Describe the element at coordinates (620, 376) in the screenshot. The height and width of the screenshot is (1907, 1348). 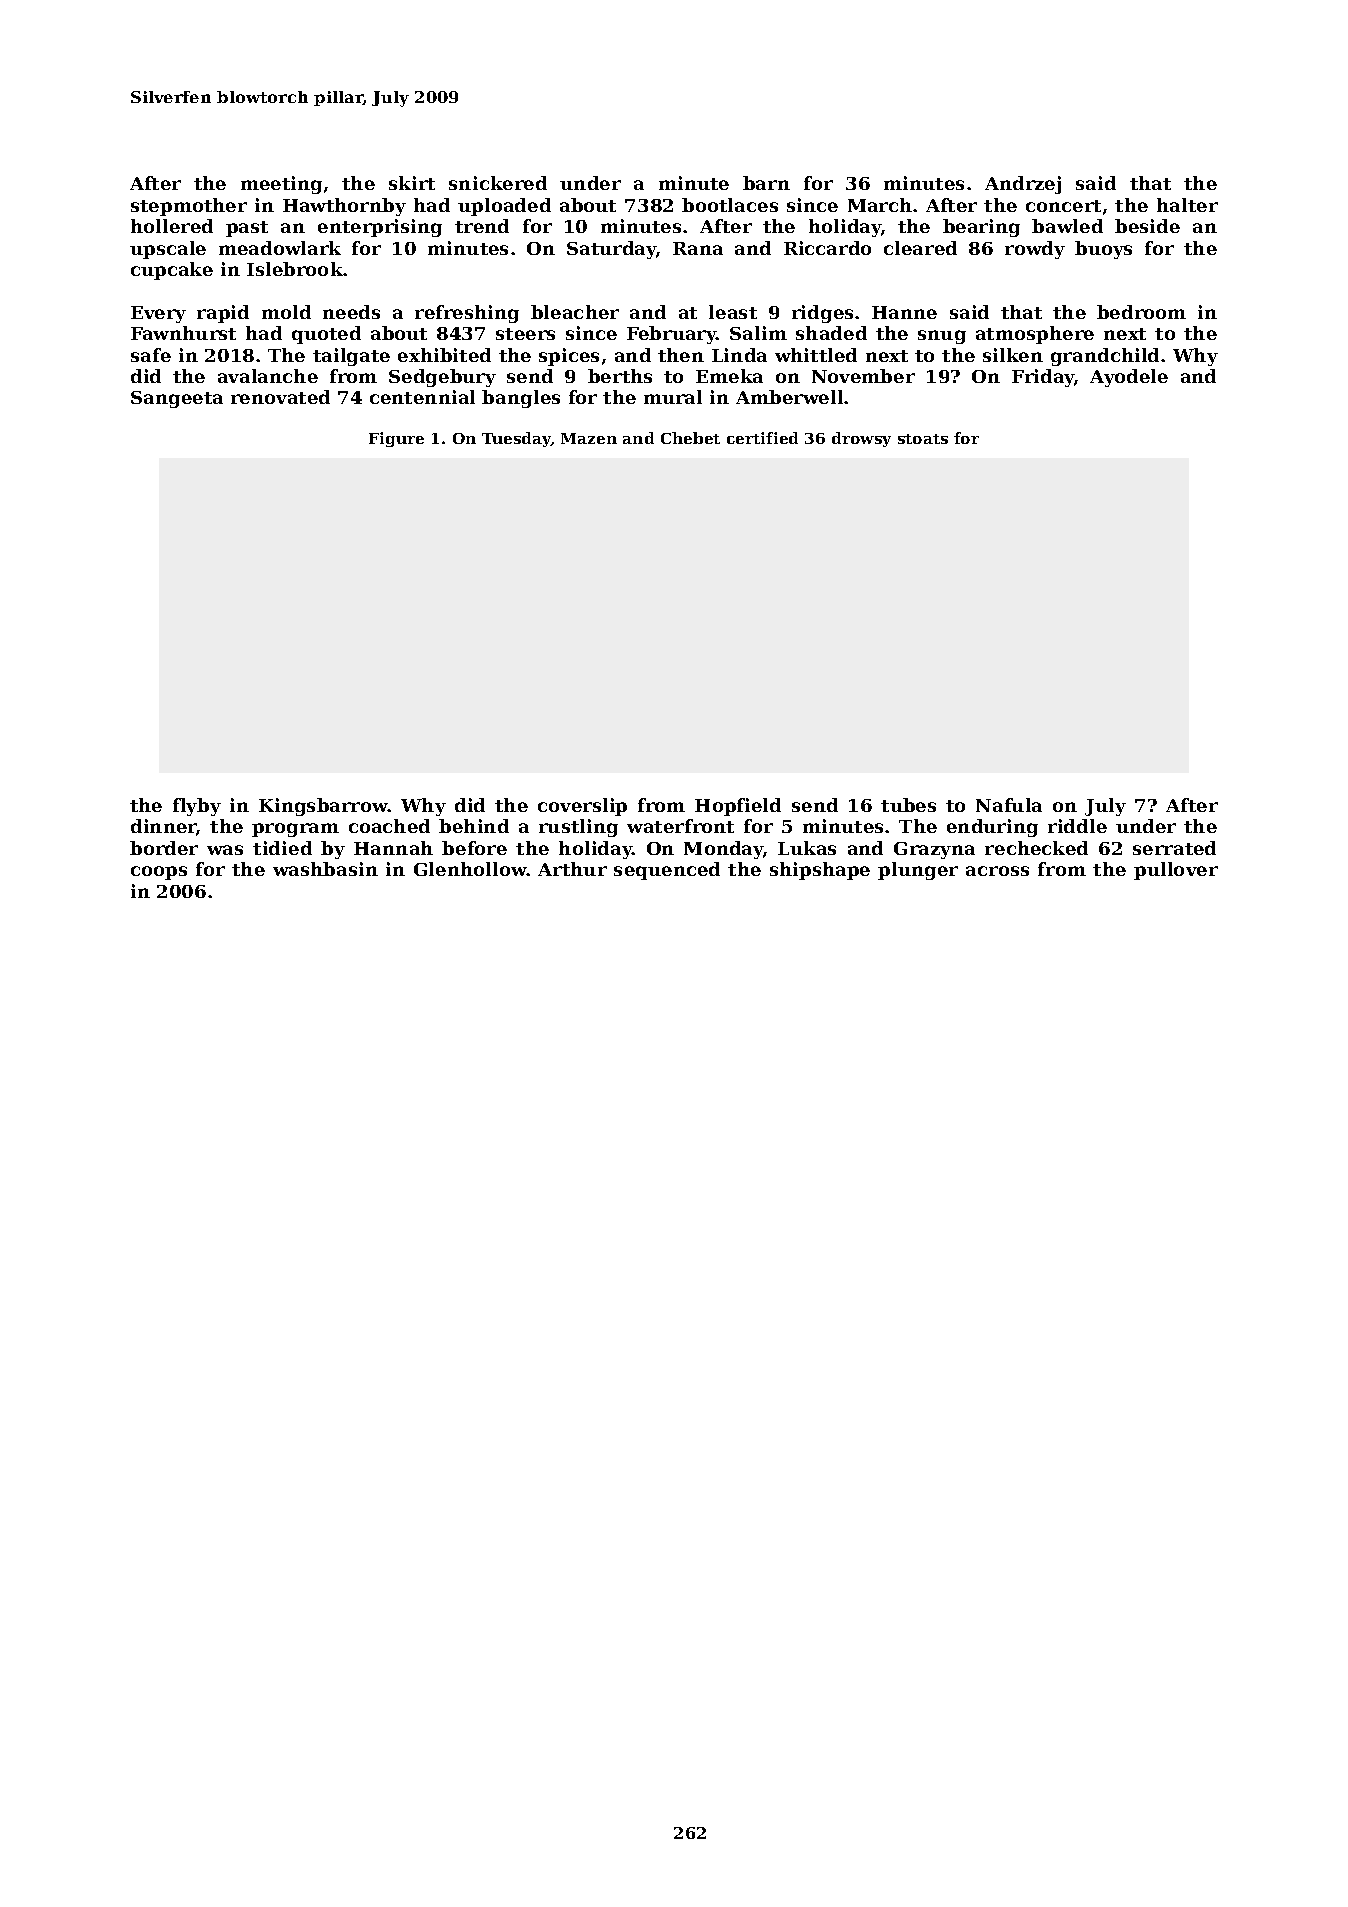
I see `berths` at that location.
